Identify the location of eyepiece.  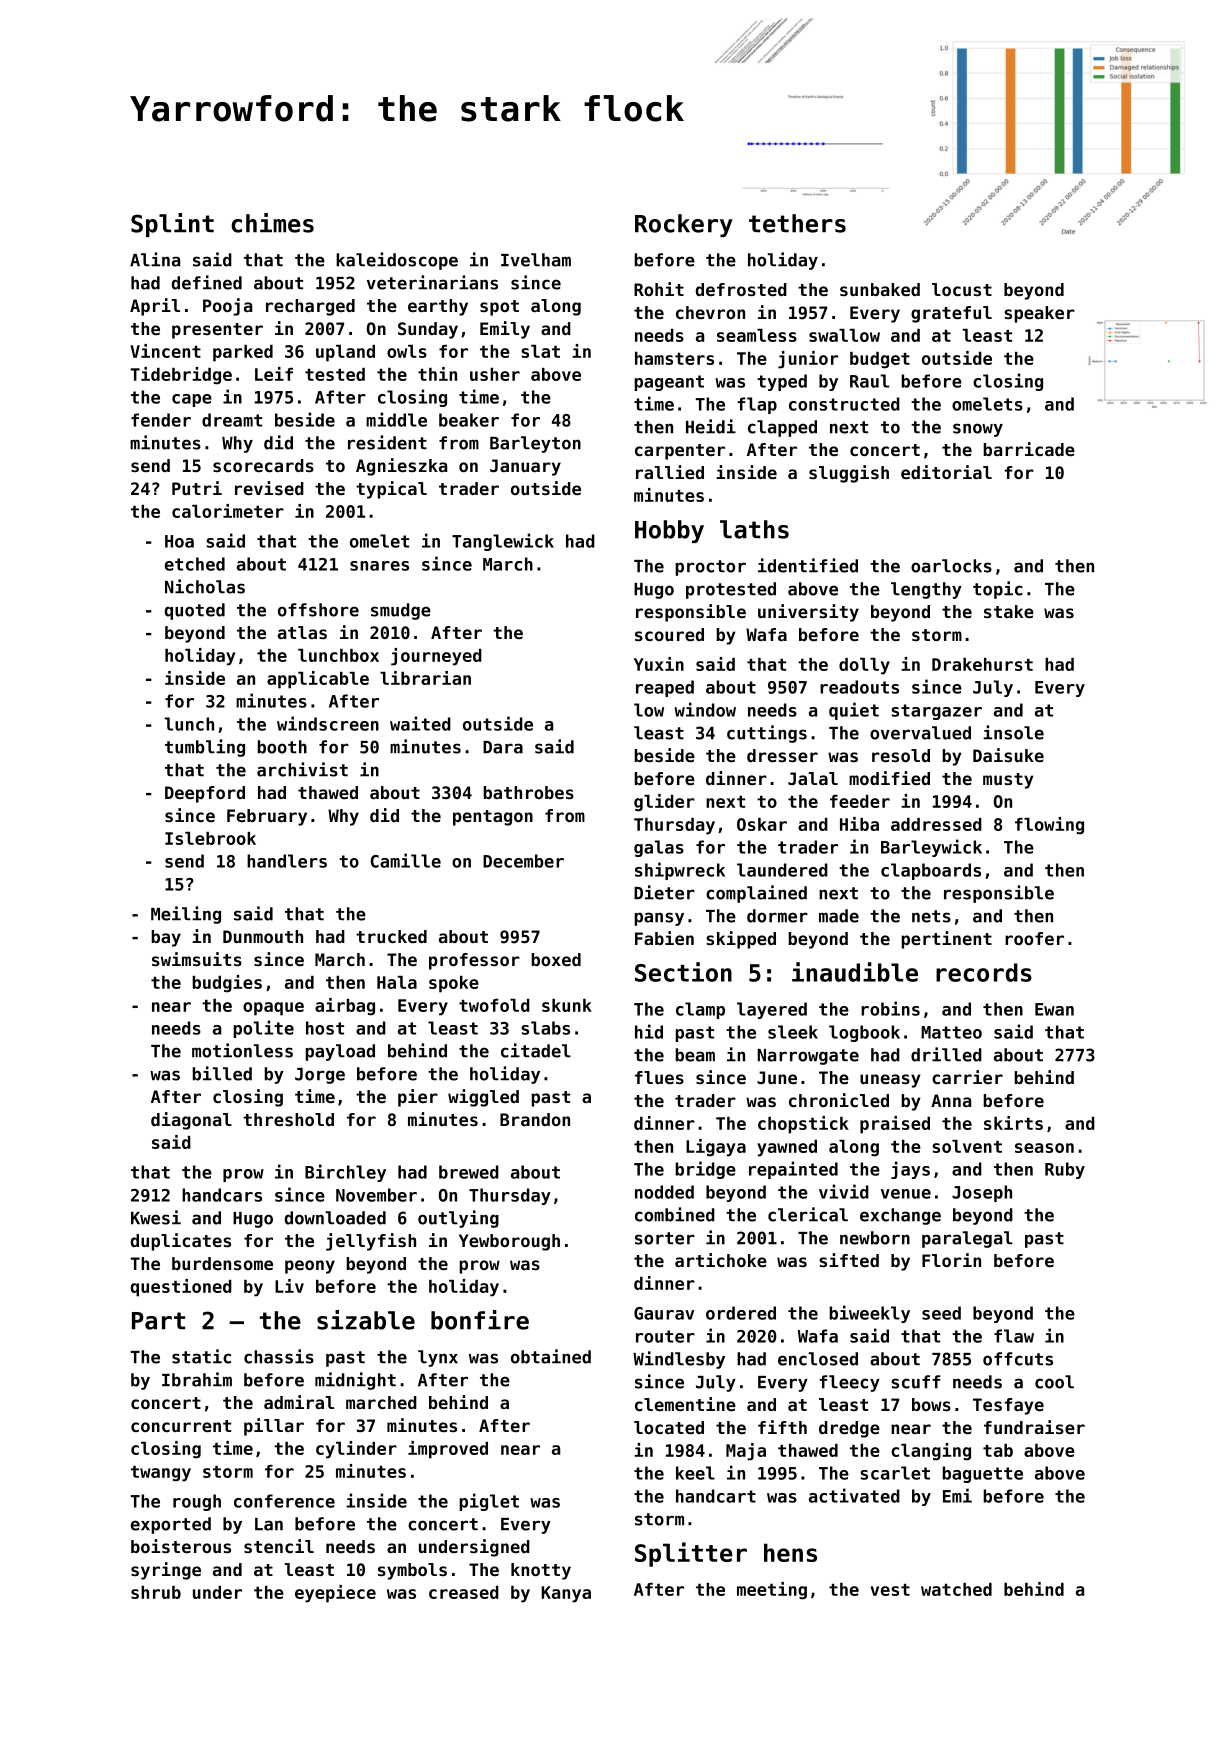
(335, 1594).
